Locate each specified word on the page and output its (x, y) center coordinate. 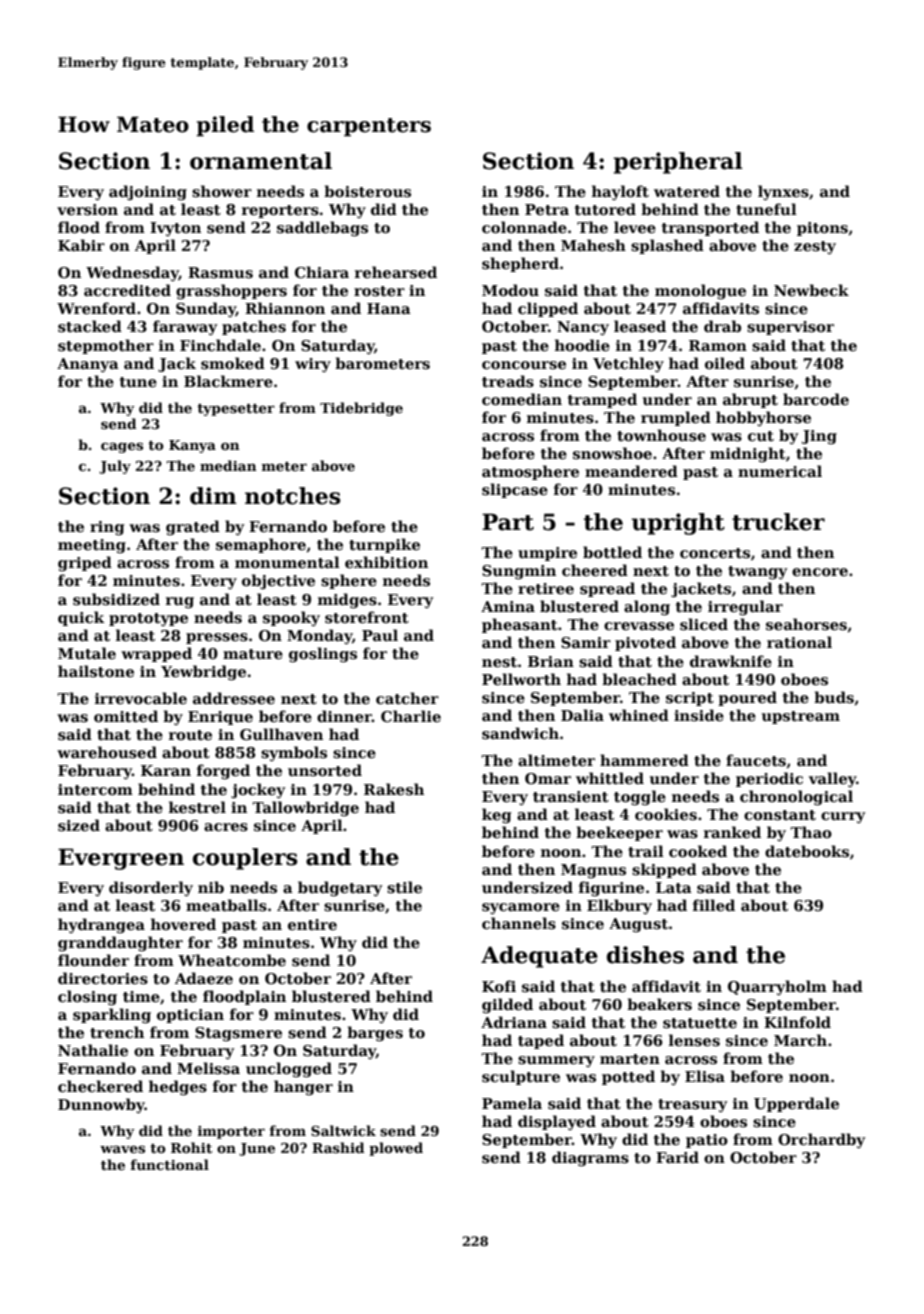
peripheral (678, 163)
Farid (677, 1157)
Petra (547, 209)
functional (169, 1164)
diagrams (590, 1159)
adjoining (148, 193)
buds (834, 697)
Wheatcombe (232, 960)
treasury (692, 1105)
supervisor (790, 328)
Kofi (499, 986)
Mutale (87, 653)
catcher (407, 698)
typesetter (236, 410)
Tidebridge (361, 409)
